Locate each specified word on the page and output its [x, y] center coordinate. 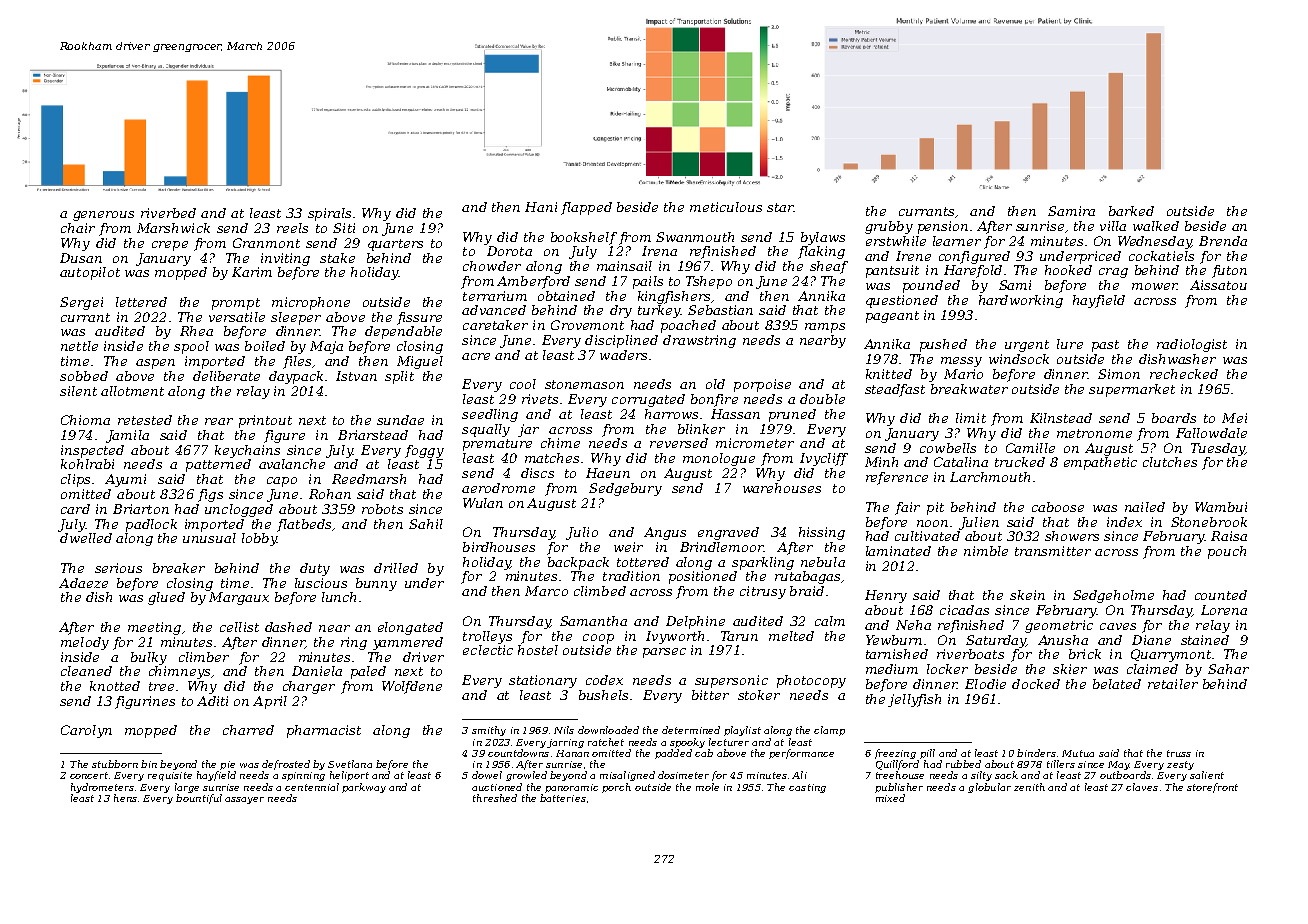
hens [125, 798]
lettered [141, 302]
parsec [664, 653]
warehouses [782, 488]
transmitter [1053, 551]
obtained [566, 296]
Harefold [973, 271]
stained [1205, 640]
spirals [329, 214]
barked [1131, 211]
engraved [728, 533]
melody [85, 643]
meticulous [726, 207]
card [75, 509]
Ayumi [125, 480]
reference [897, 478]
